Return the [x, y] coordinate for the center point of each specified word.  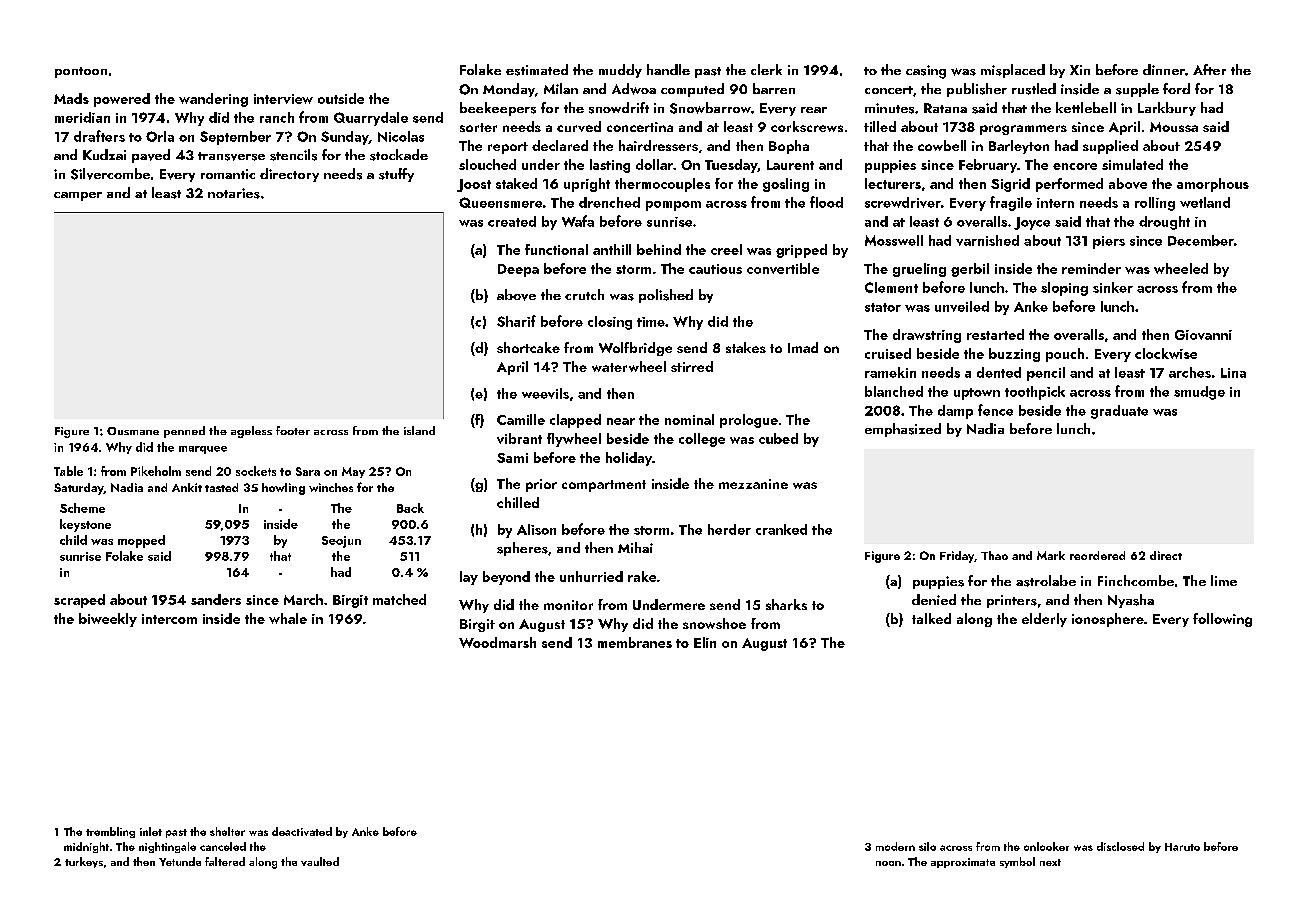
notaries [234, 193]
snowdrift [619, 108]
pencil [1046, 374]
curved [579, 126]
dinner [1164, 69]
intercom [169, 619]
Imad [803, 347]
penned [184, 432]
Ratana [945, 108]
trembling [110, 832]
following [1222, 620]
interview [283, 99]
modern [895, 846]
